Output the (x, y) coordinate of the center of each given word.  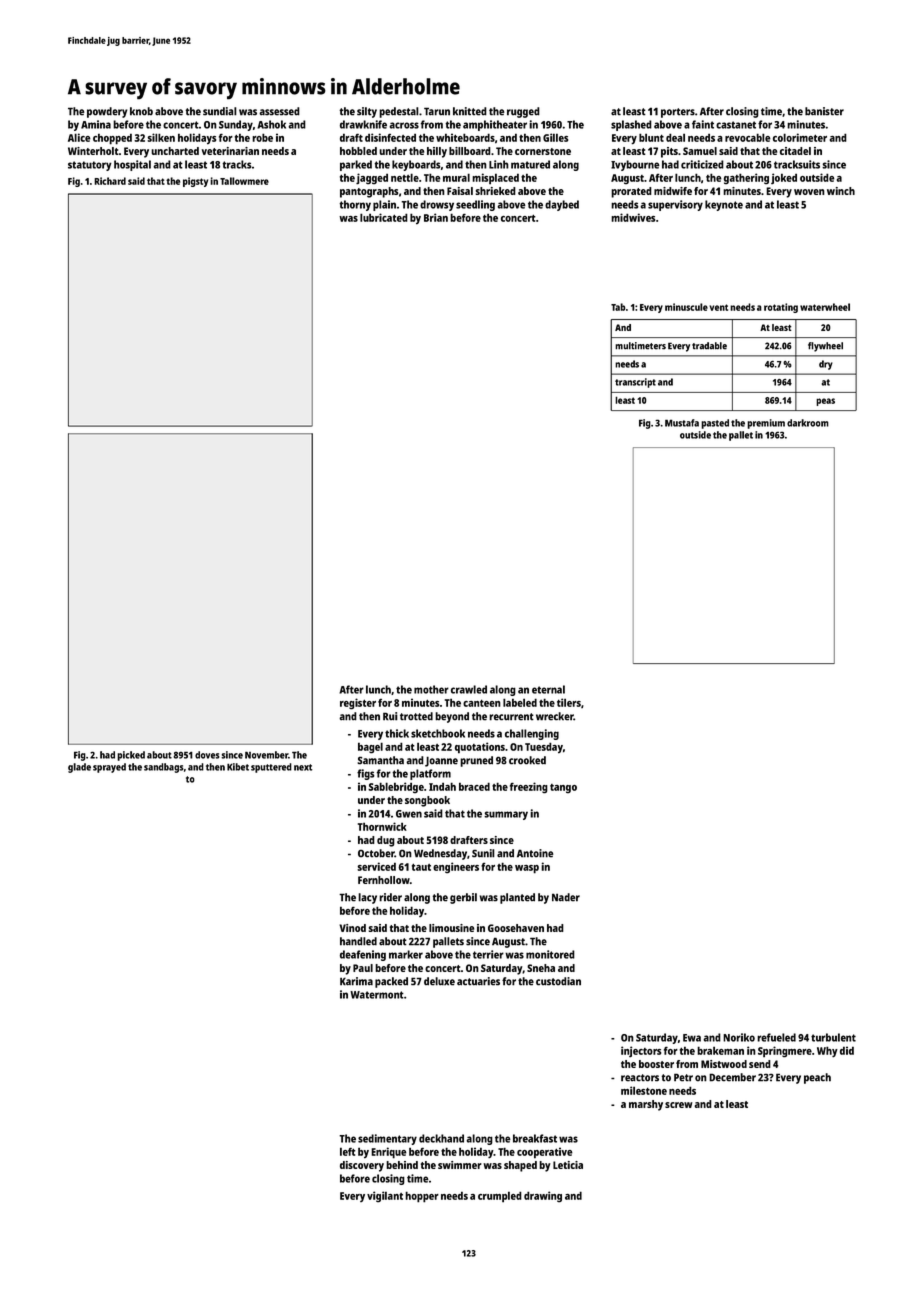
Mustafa (682, 423)
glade (79, 768)
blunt (651, 137)
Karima (356, 981)
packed (391, 982)
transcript (635, 383)
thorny (355, 205)
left (348, 1151)
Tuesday (544, 747)
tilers (569, 702)
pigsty (195, 182)
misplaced (495, 179)
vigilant (385, 1196)
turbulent (833, 1037)
